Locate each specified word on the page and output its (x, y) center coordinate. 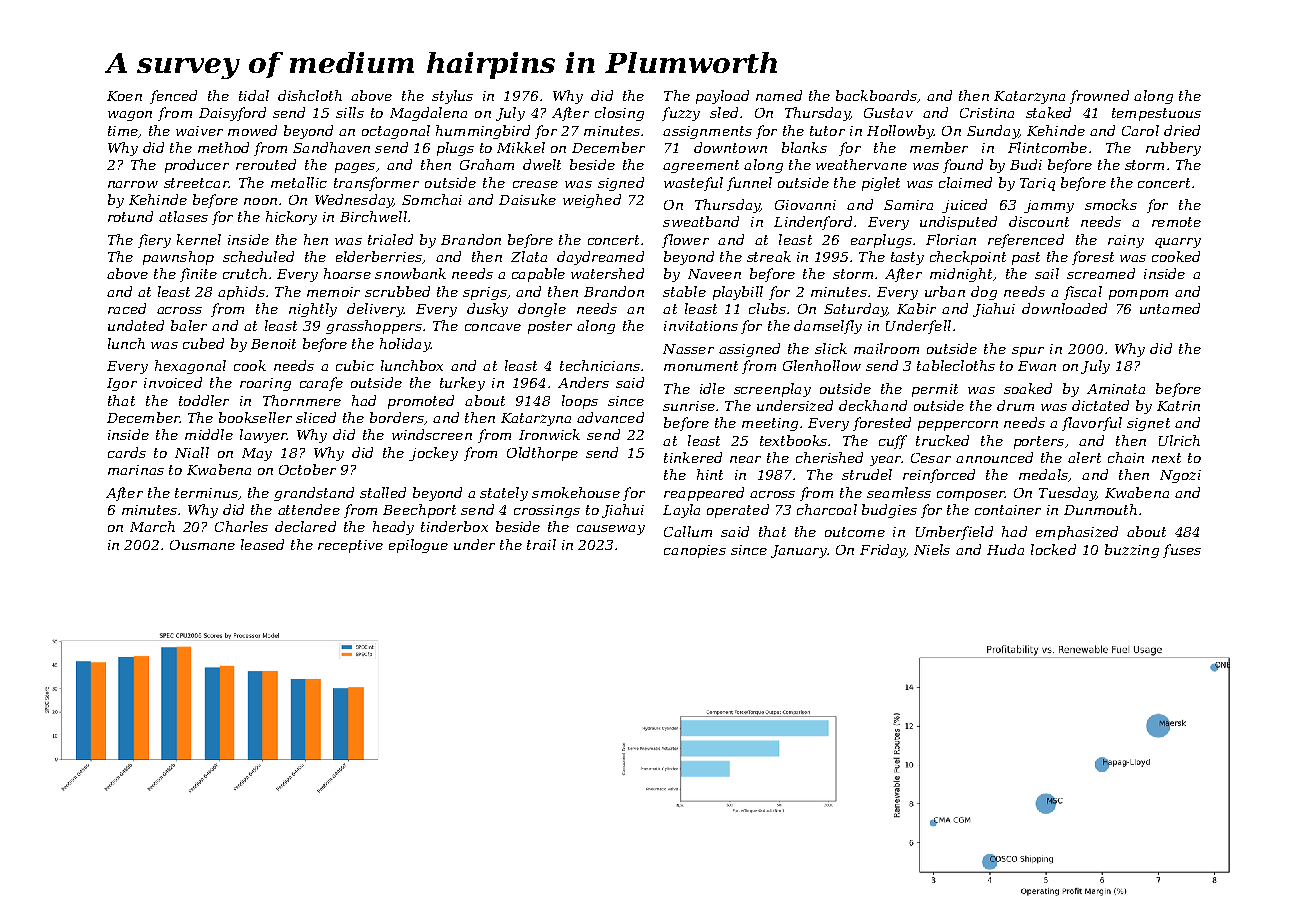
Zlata (529, 256)
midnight (961, 275)
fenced (173, 97)
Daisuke (527, 199)
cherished (829, 457)
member (939, 147)
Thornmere (302, 400)
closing (619, 114)
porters (1039, 442)
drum (1015, 405)
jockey (433, 454)
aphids (241, 293)
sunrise (689, 406)
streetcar (196, 183)
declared (305, 526)
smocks (1111, 204)
